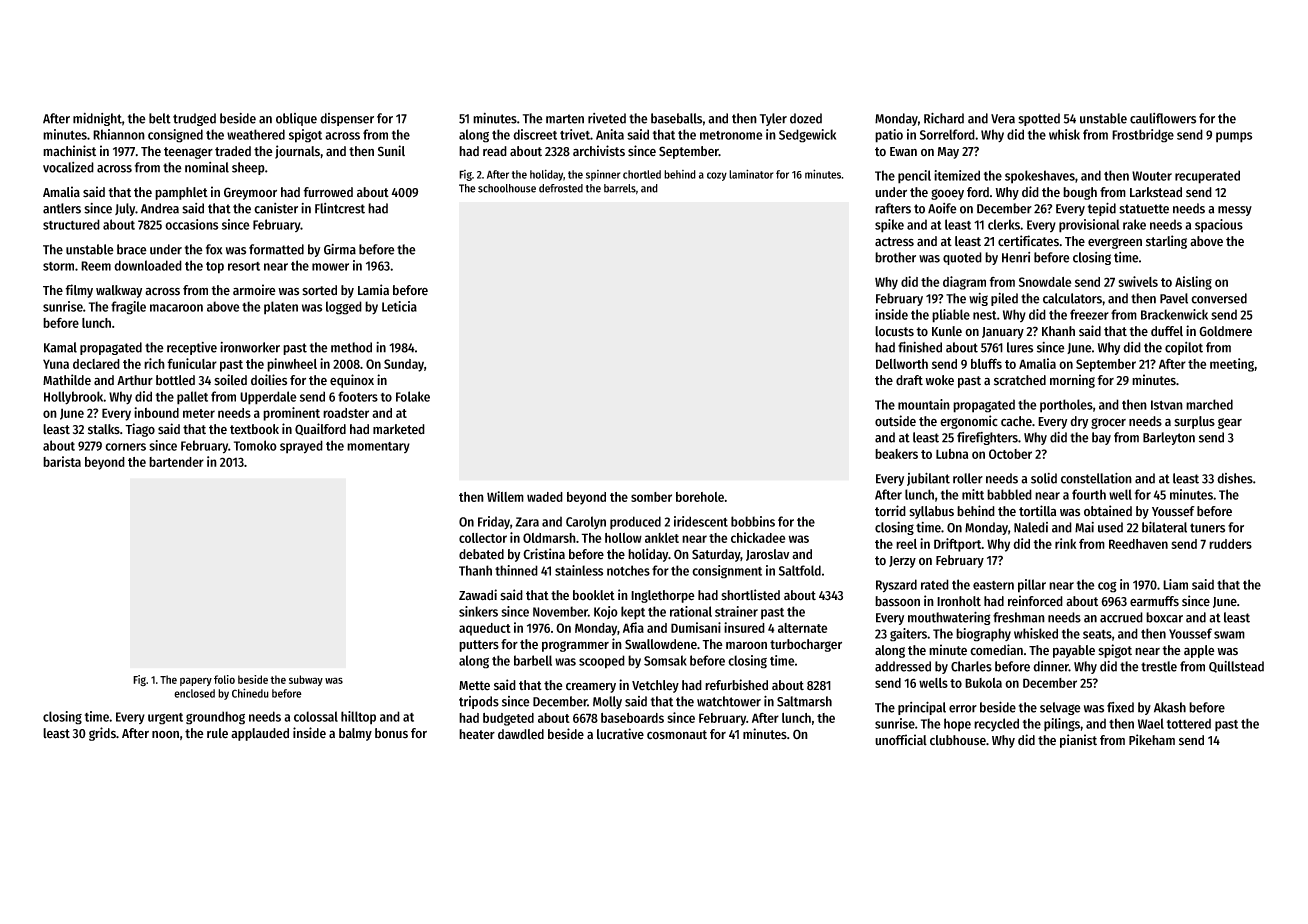  I want to click on actress, so click(894, 242).
